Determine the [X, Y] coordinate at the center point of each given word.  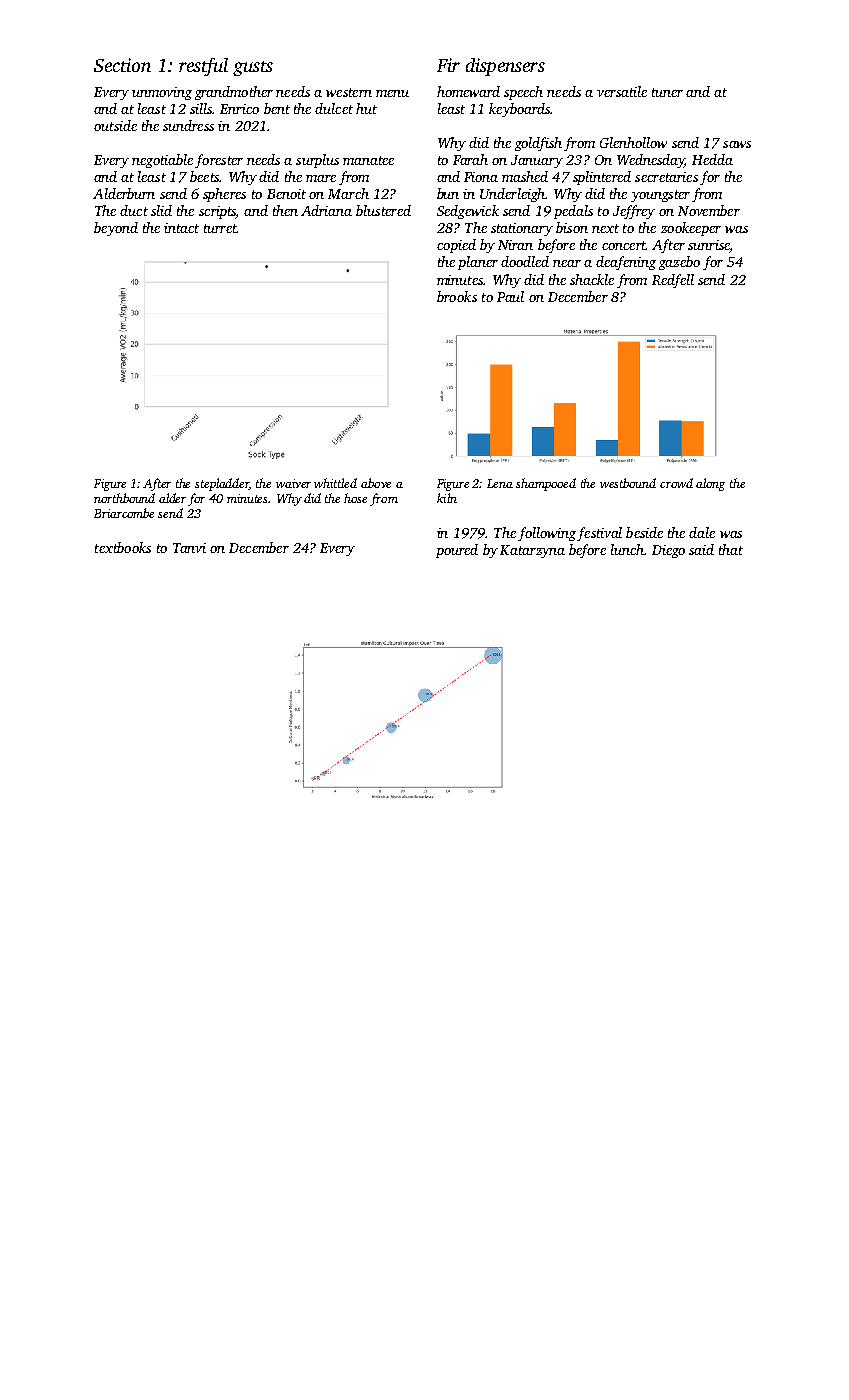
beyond [116, 229]
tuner [667, 92]
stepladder [222, 484]
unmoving [162, 93]
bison [572, 227]
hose [355, 498]
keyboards [519, 110]
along [710, 484]
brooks [457, 296]
